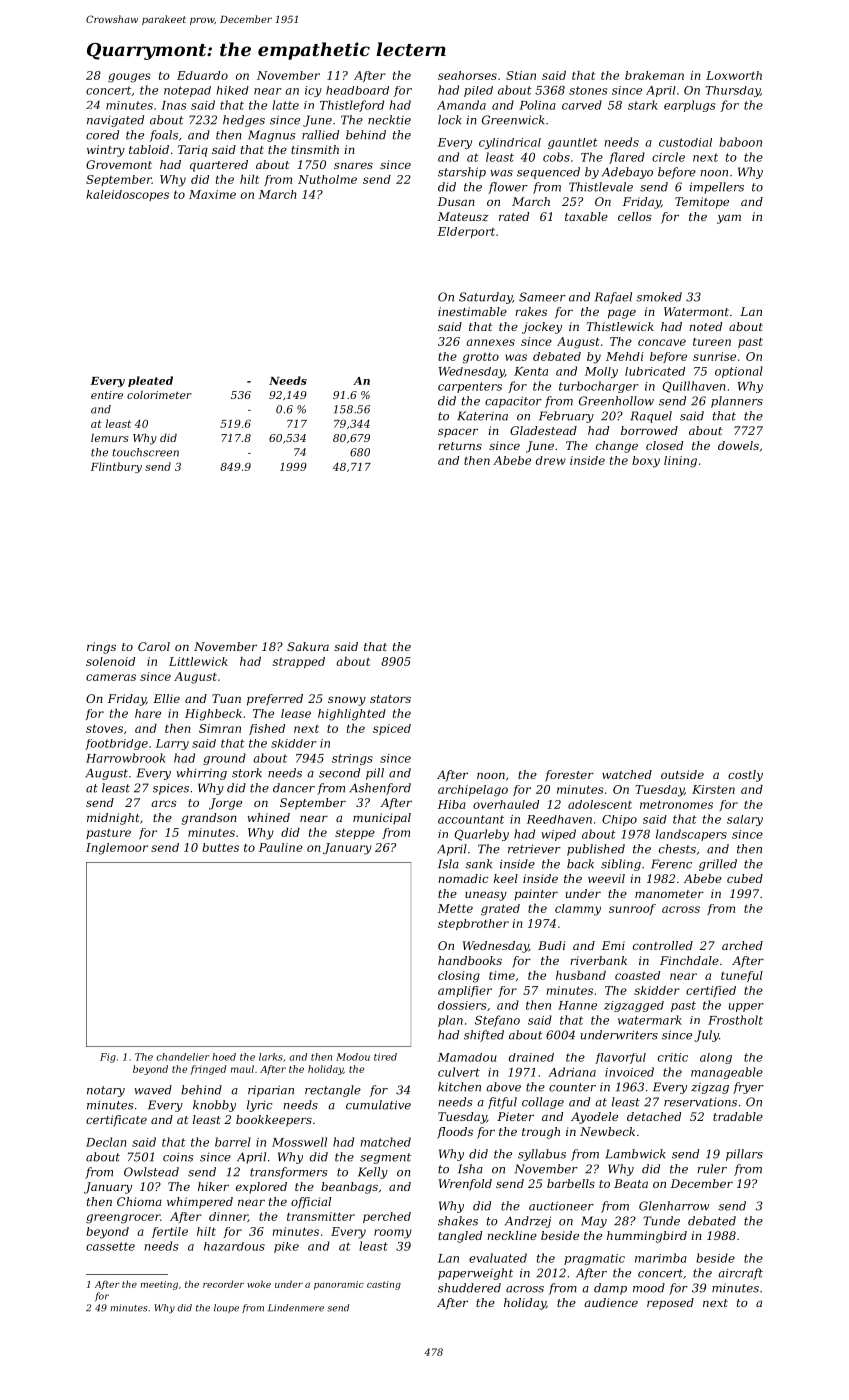 This screenshot has height=1400, width=849. I want to click on husband, so click(581, 975).
